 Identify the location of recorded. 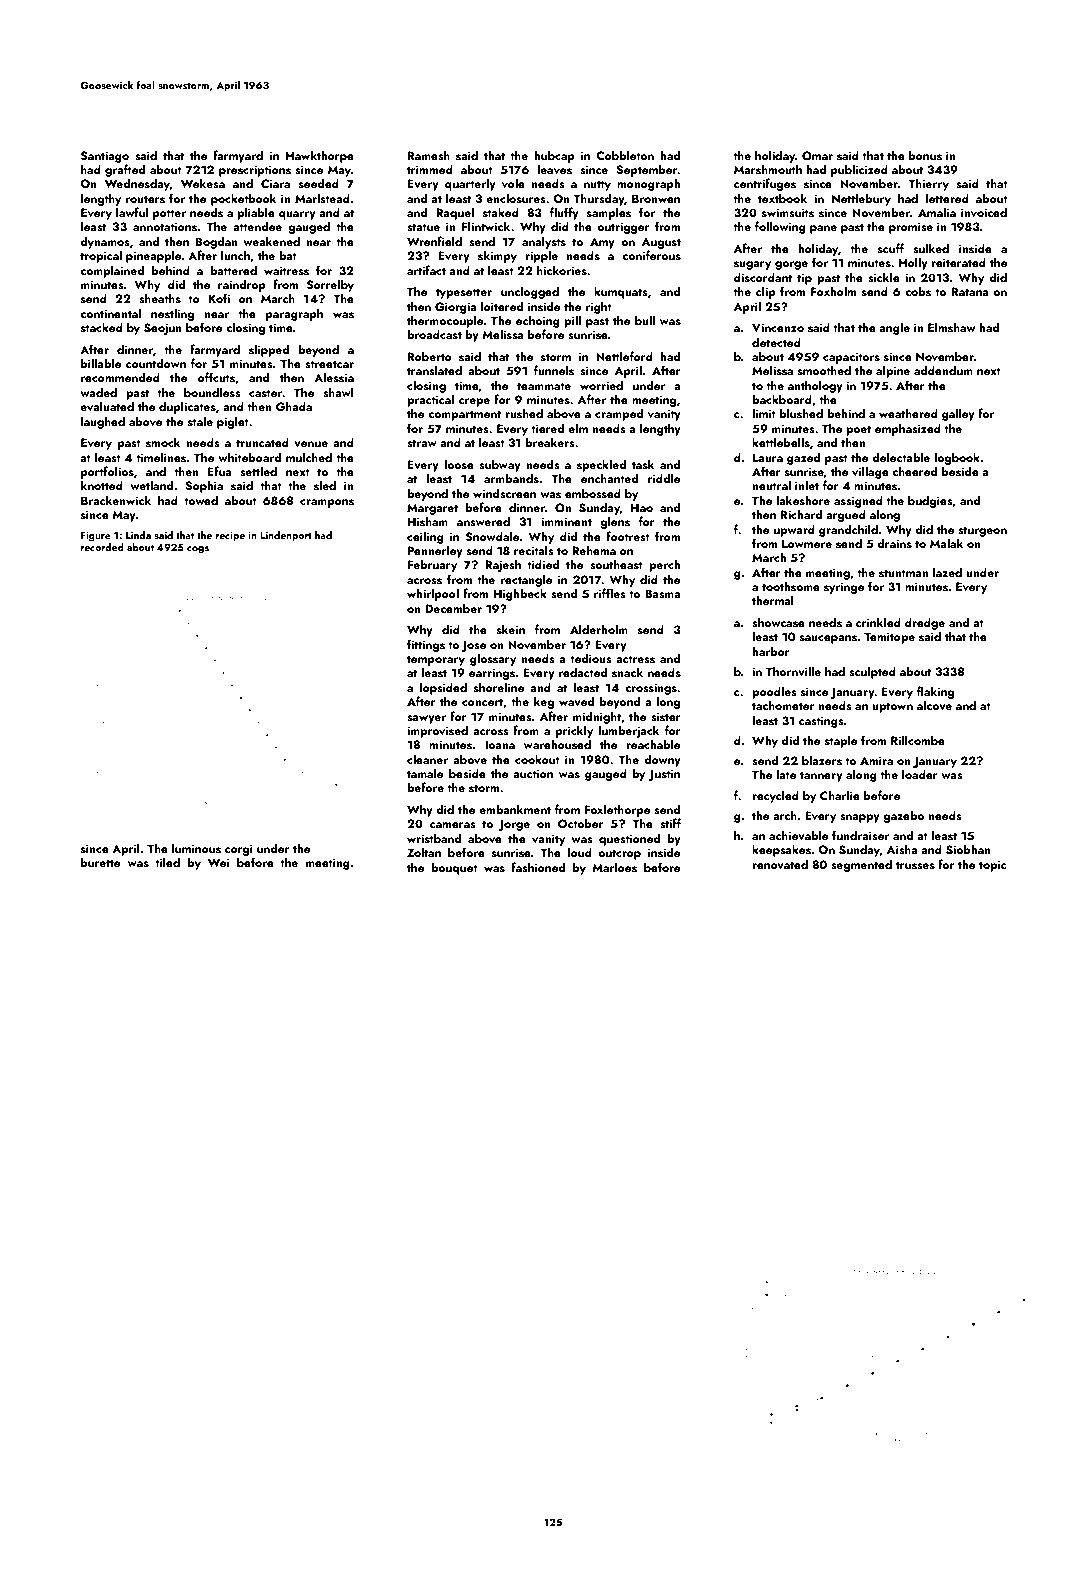
(102, 547).
